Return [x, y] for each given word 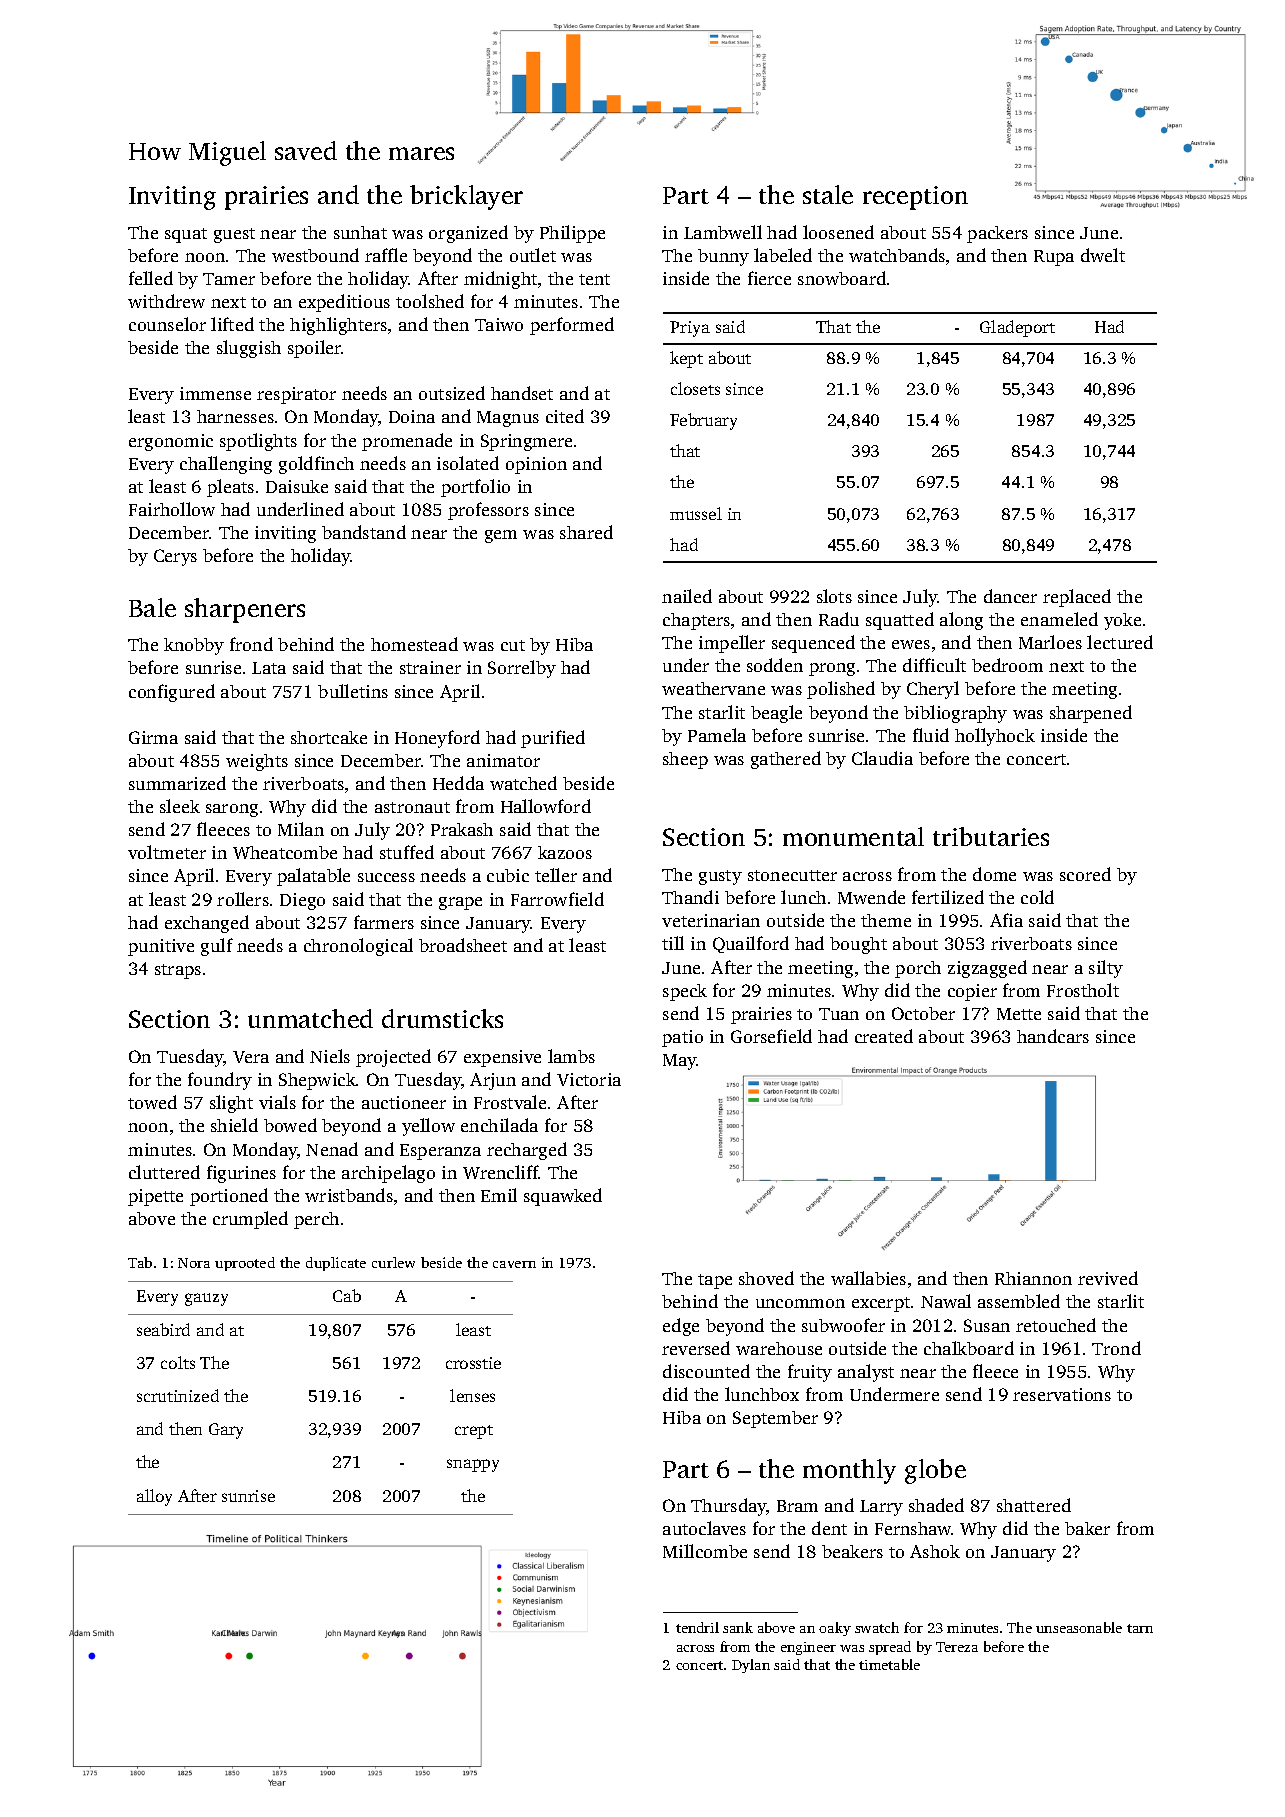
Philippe [572, 234]
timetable [889, 1664]
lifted [232, 324]
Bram [797, 1506]
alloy [154, 1497]
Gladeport [1017, 328]
